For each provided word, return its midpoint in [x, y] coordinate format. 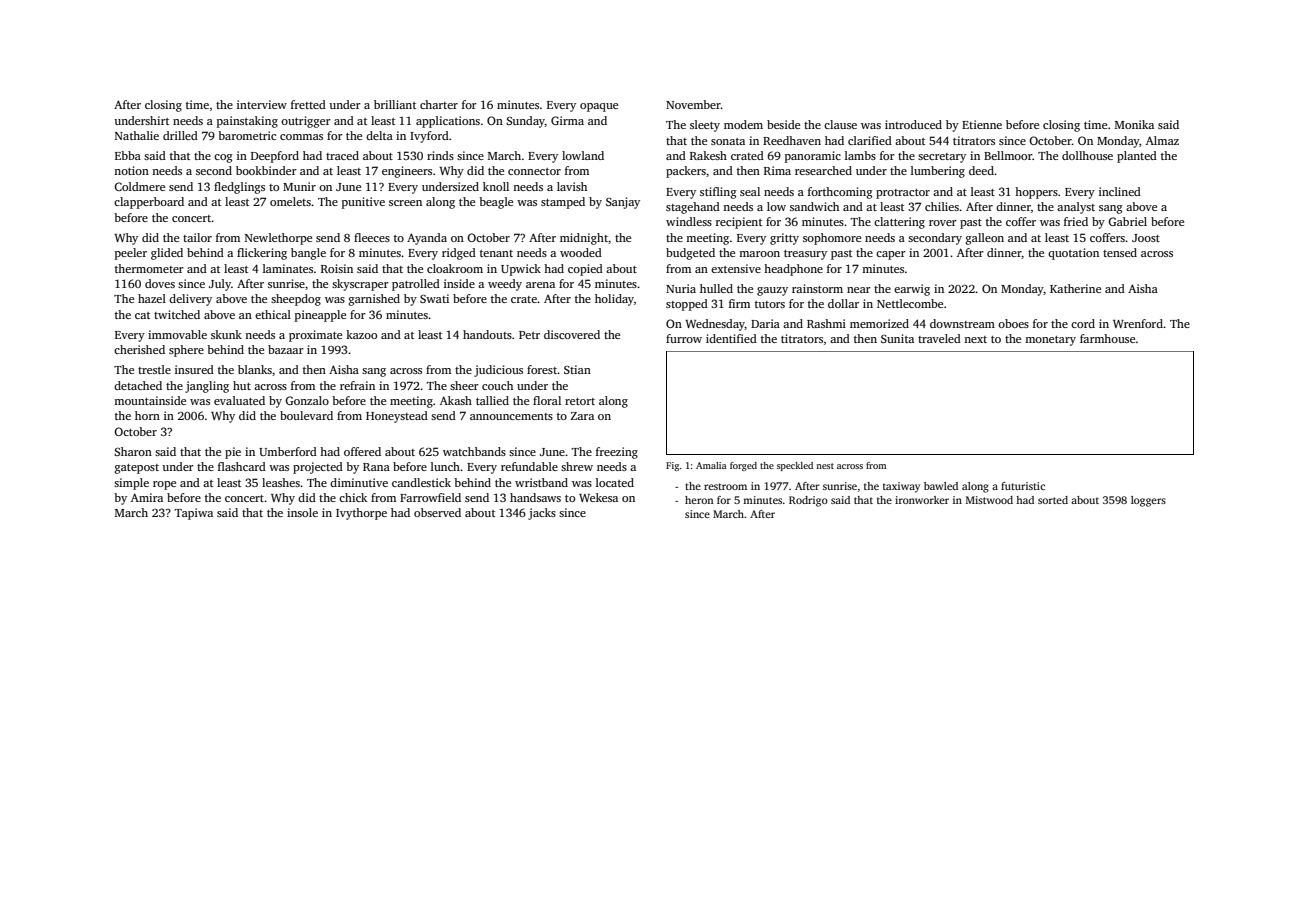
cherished [139, 349]
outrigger [306, 122]
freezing [617, 453]
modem [743, 124]
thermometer [149, 268]
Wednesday [715, 325]
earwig [912, 290]
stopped [687, 305]
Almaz [1162, 140]
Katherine [1075, 288]
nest [825, 466]
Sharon [133, 451]
